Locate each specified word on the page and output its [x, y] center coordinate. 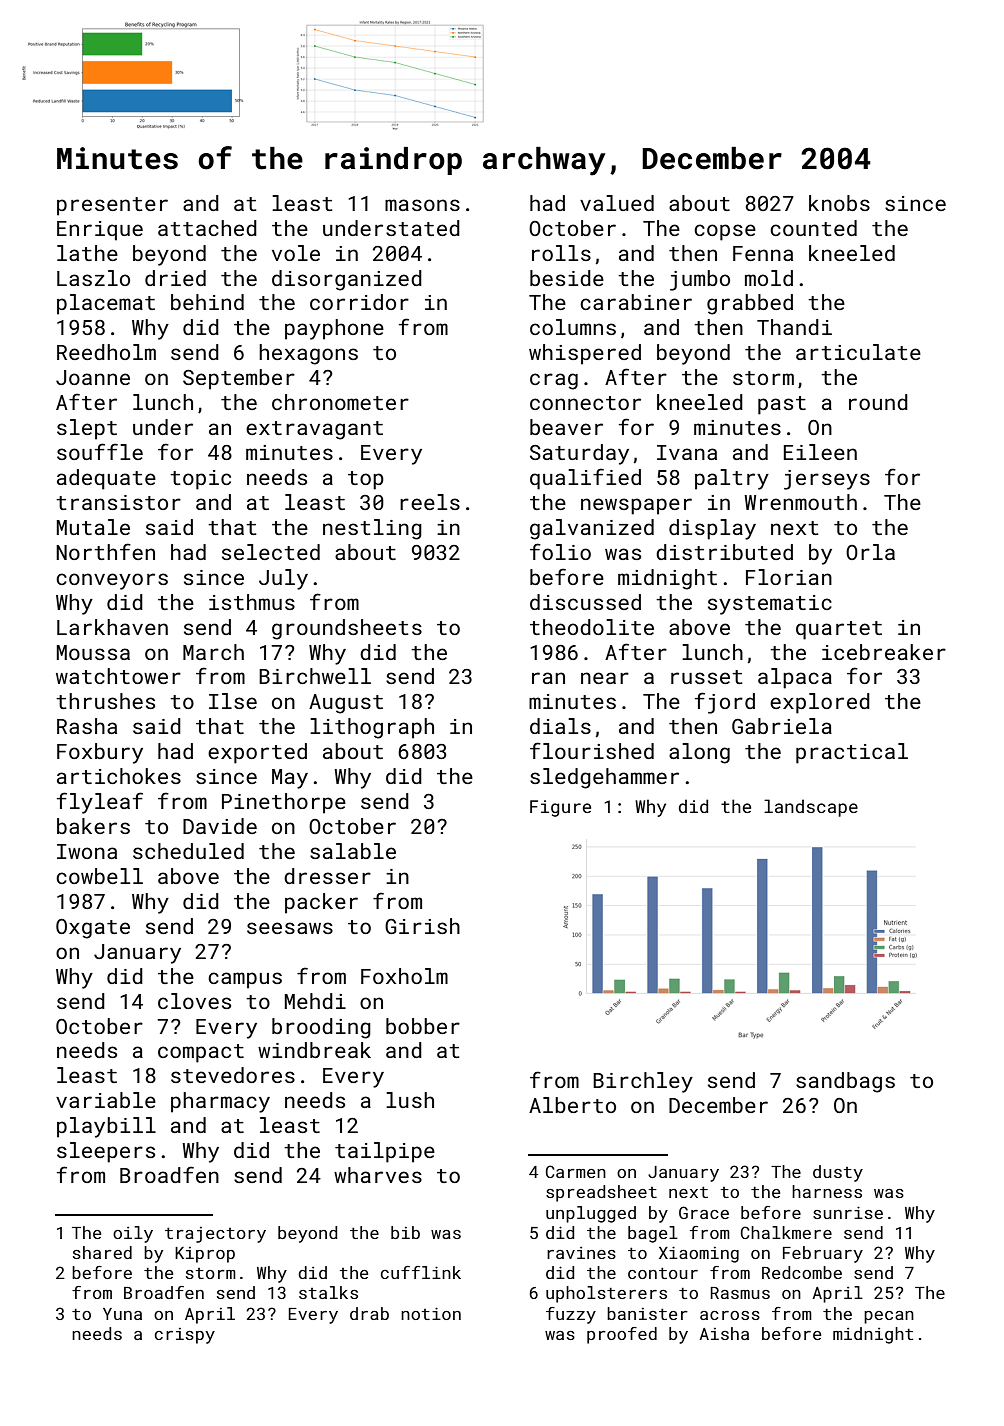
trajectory [215, 1235]
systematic [770, 605]
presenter [112, 206]
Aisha [724, 1333]
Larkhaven [112, 627]
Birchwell [315, 676]
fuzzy [571, 1315]
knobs [839, 203]
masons [422, 205]
